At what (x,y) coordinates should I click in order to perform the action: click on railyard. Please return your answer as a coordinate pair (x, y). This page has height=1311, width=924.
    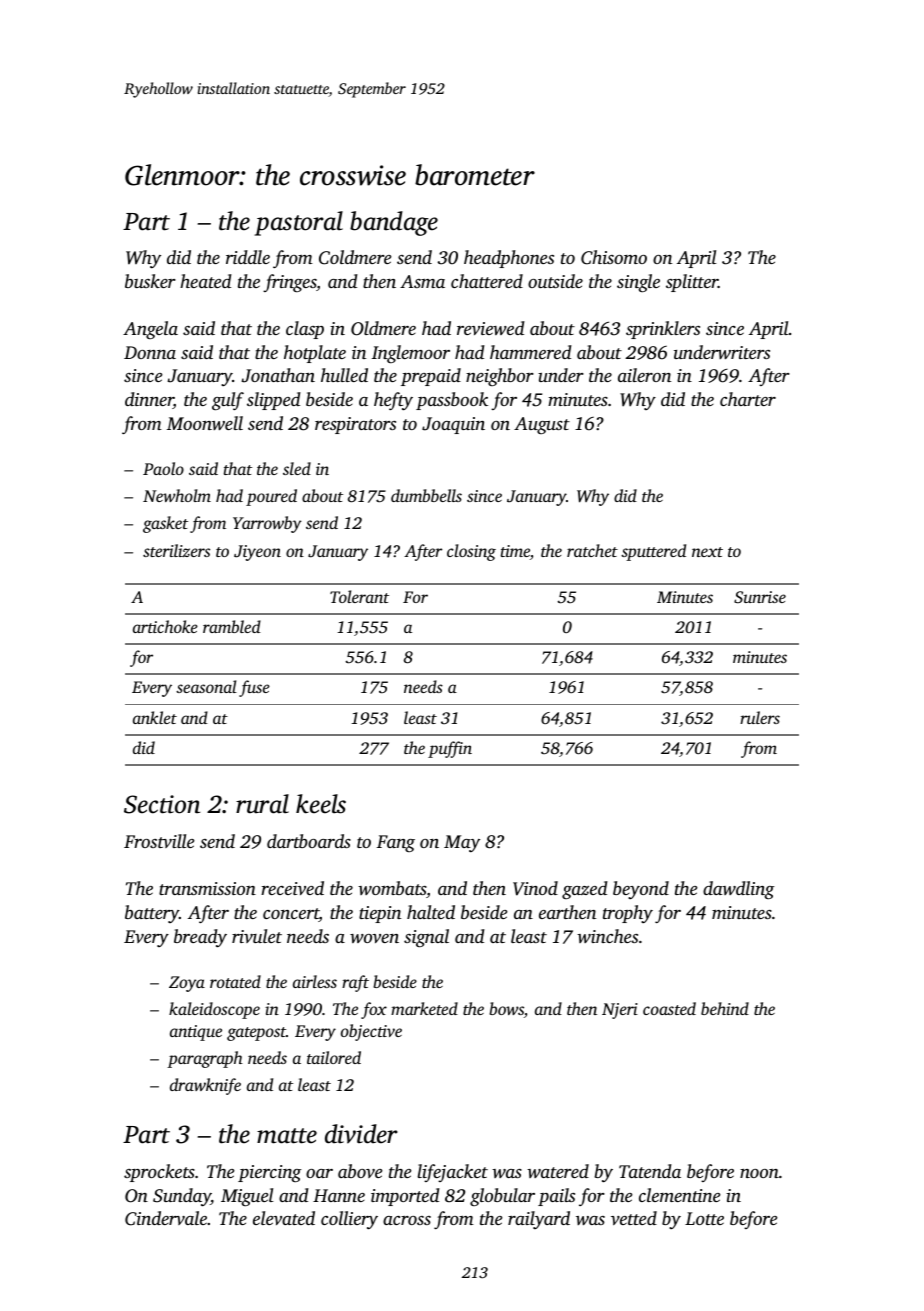
    Looking at the image, I should click on (539, 1220).
